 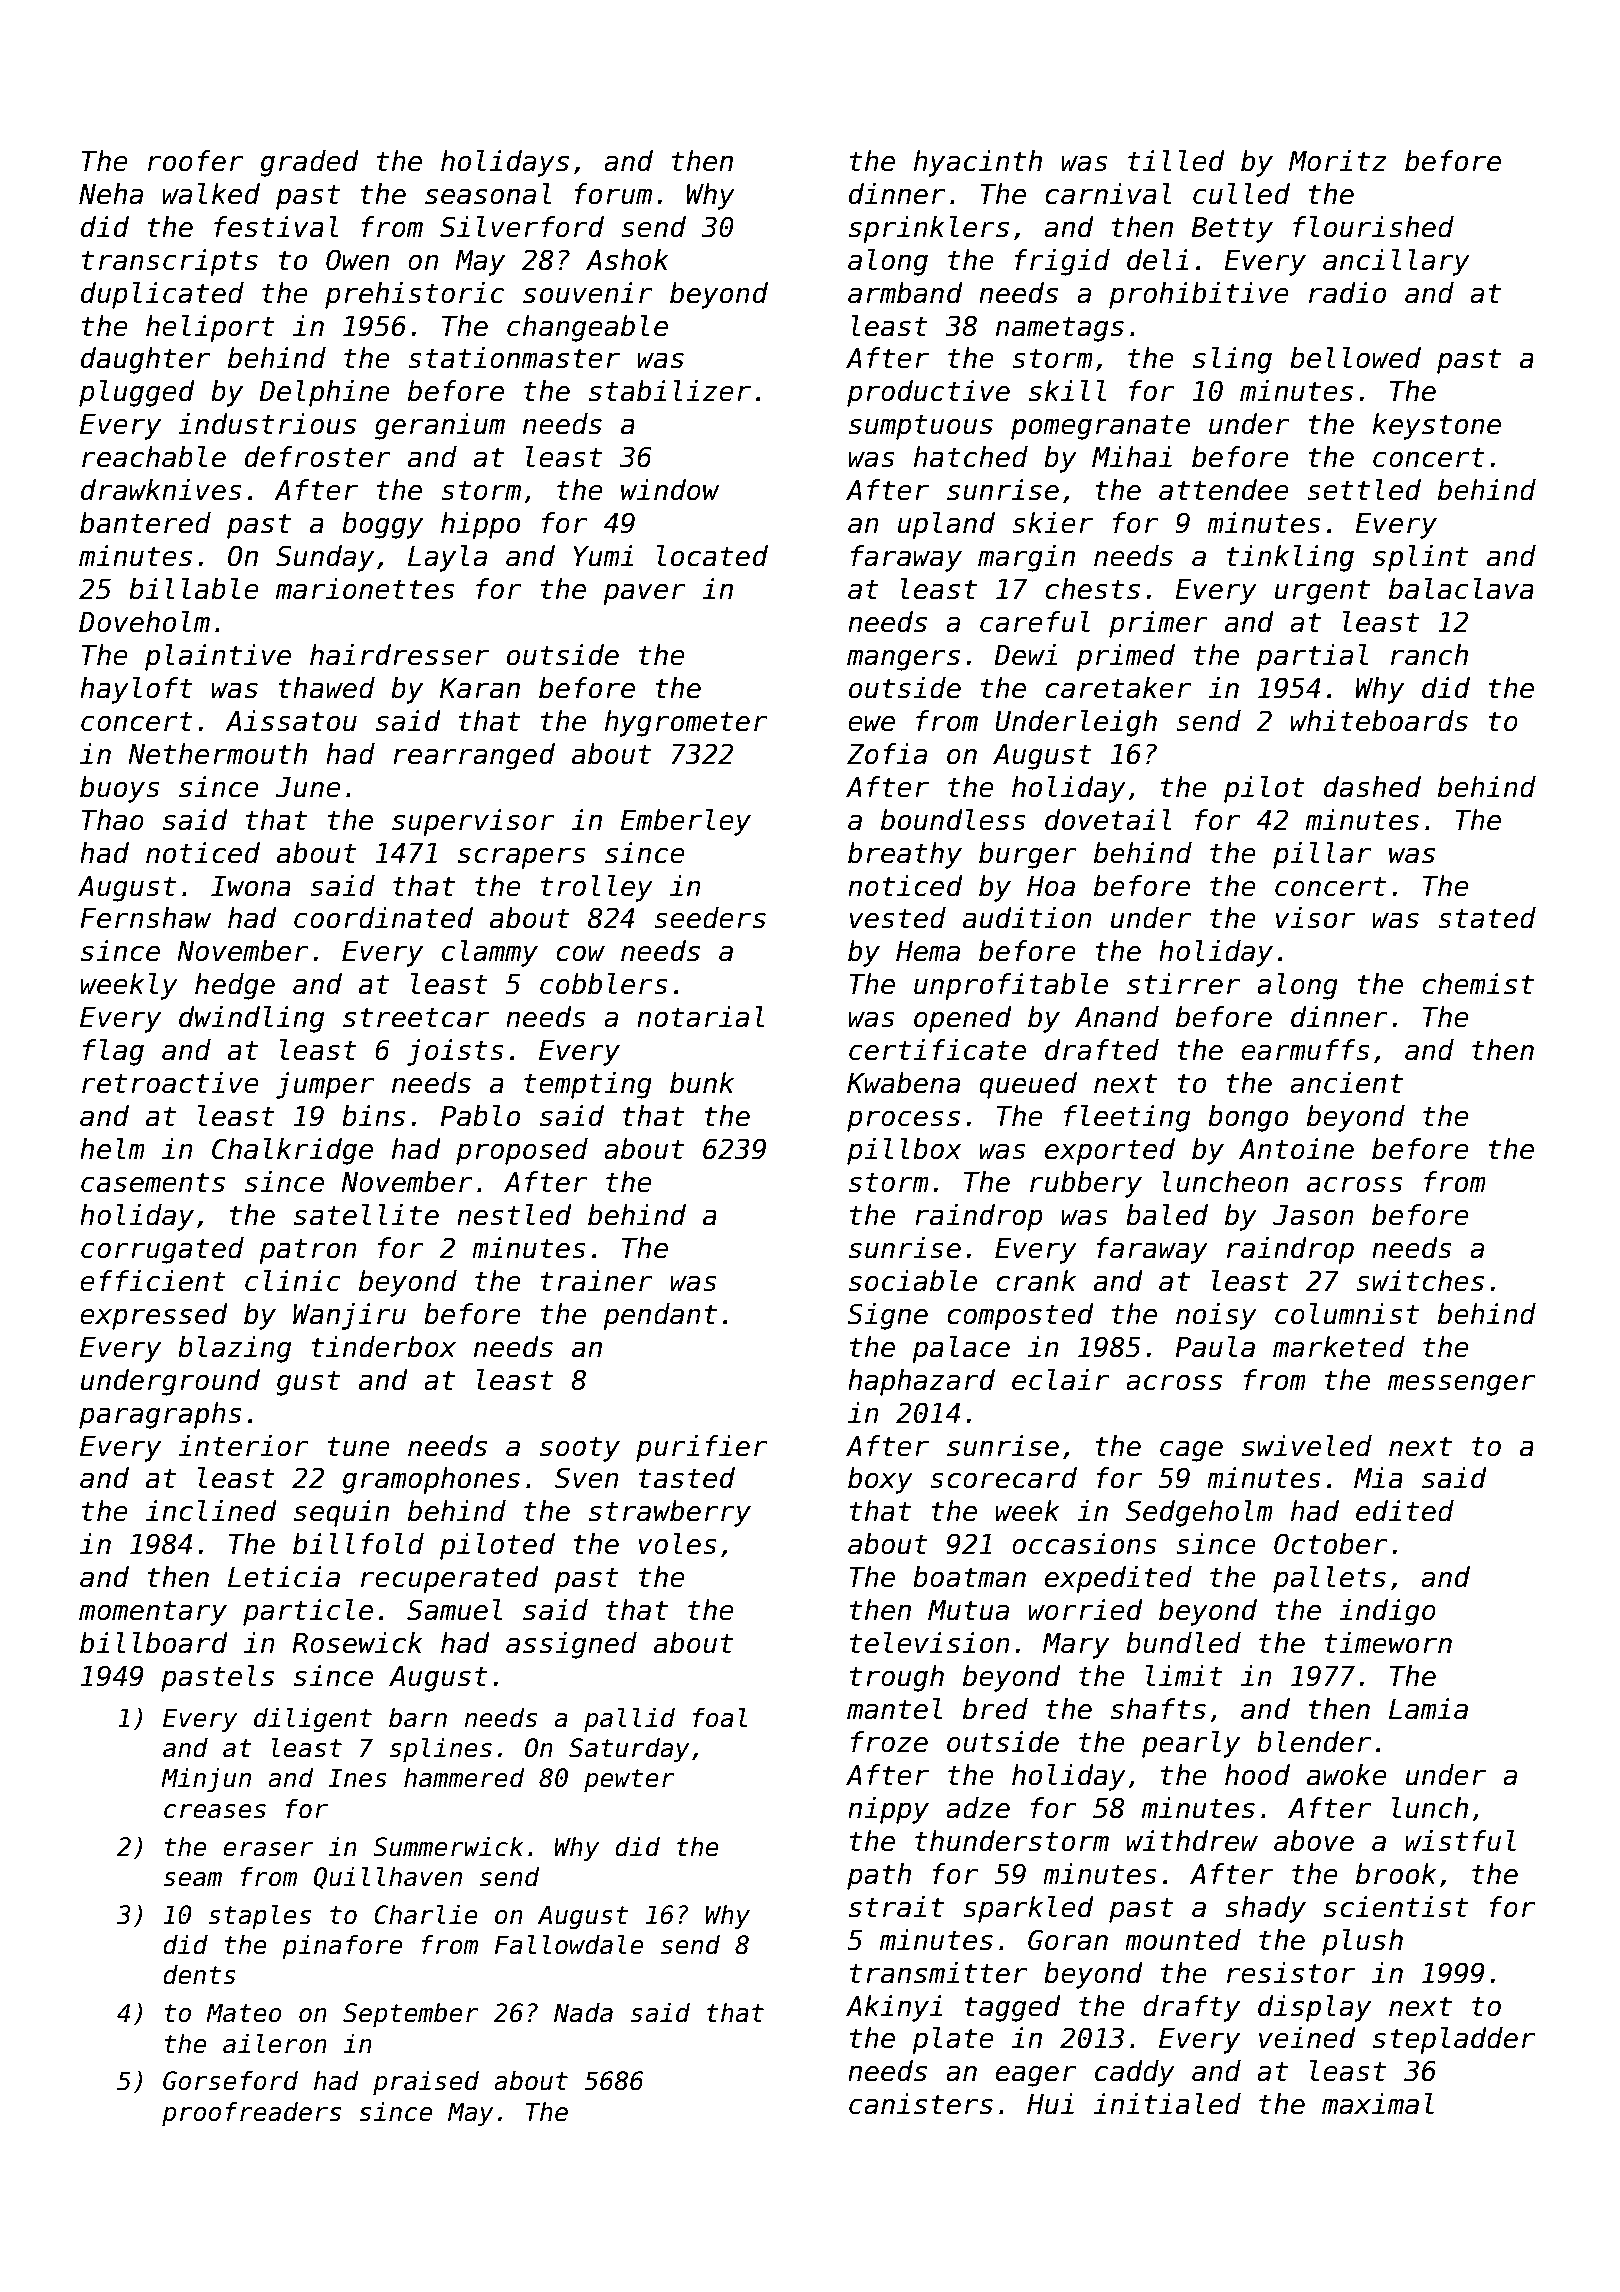 I want to click on praised, so click(x=426, y=2083).
